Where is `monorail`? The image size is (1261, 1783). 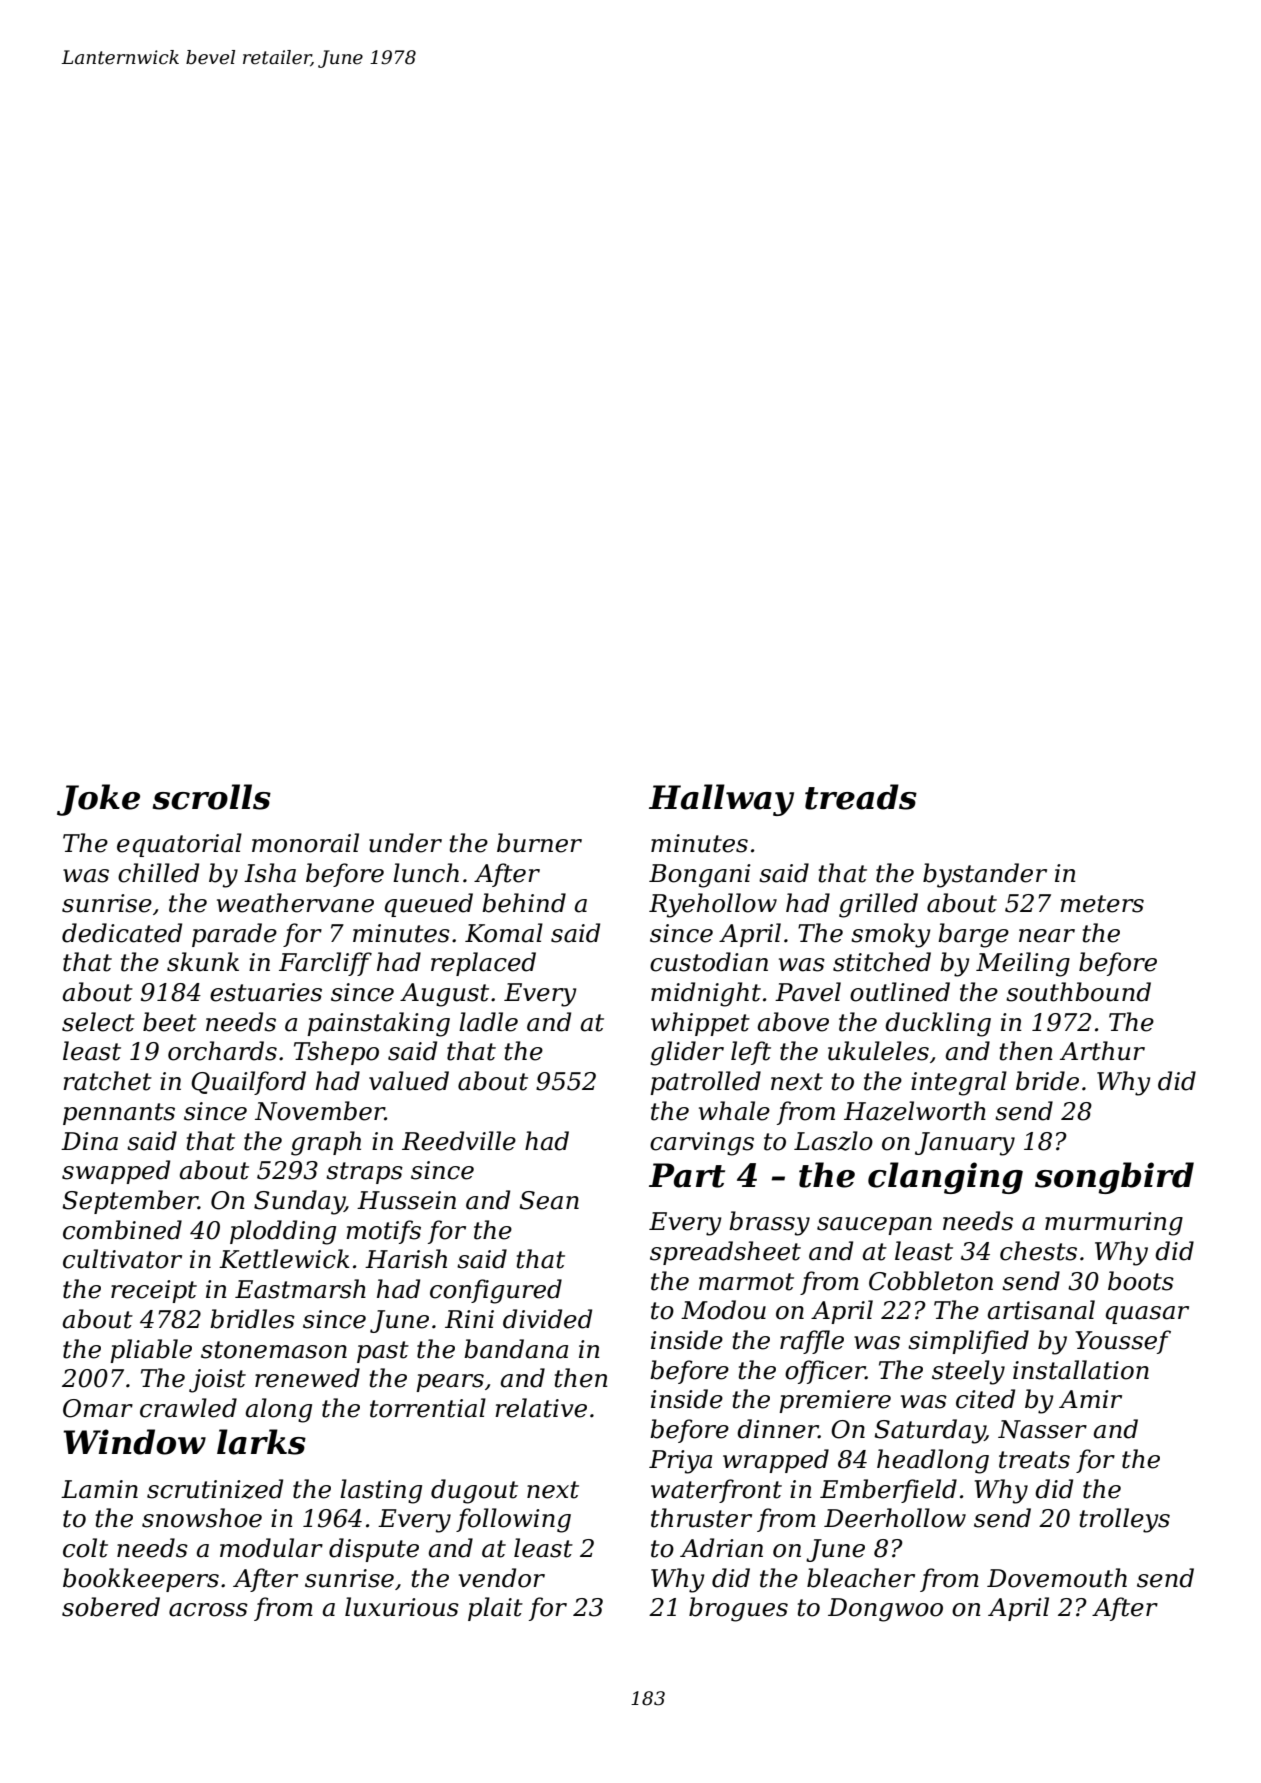 monorail is located at coordinates (305, 843).
